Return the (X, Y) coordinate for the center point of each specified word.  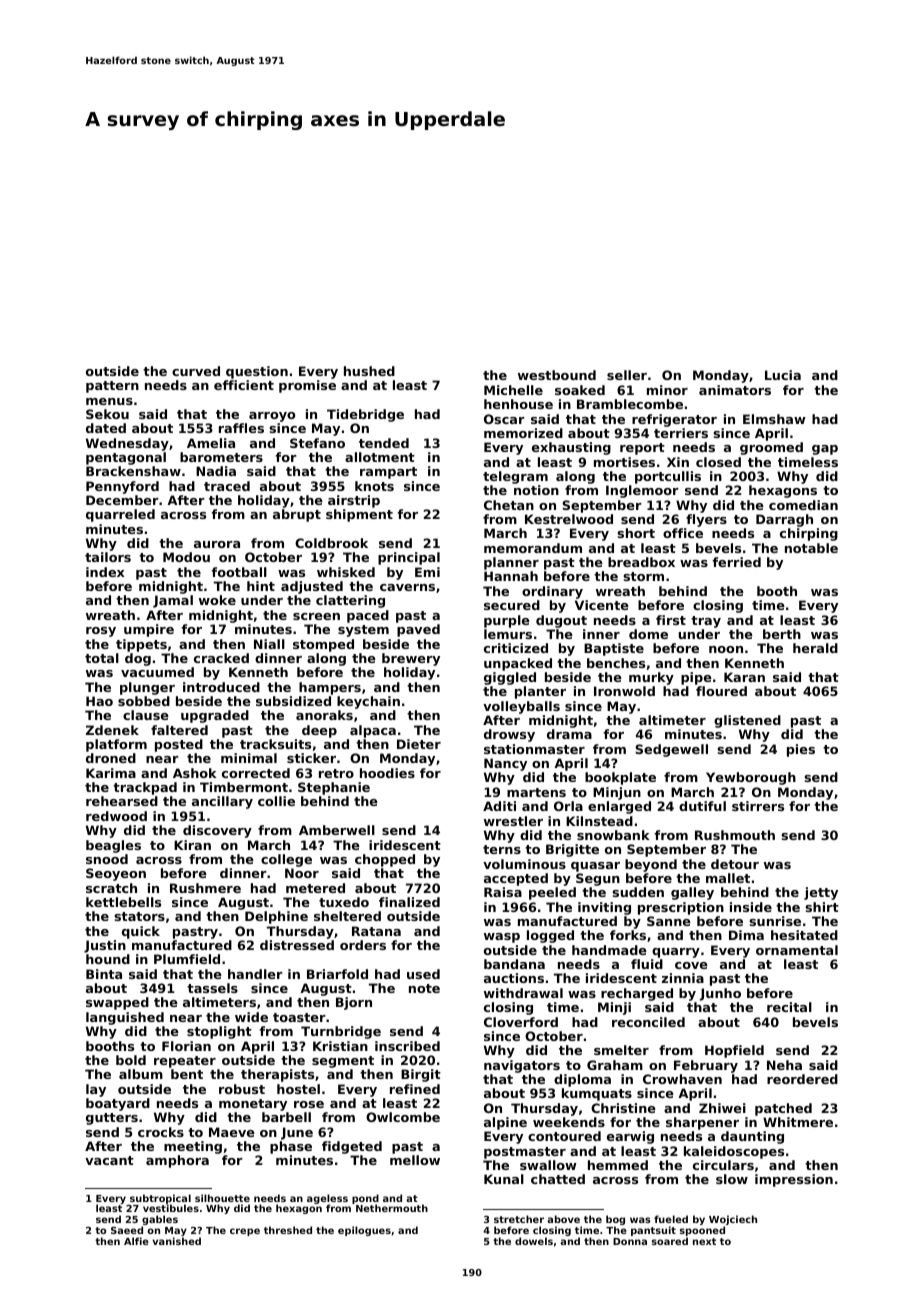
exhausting (571, 448)
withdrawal (523, 993)
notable (811, 548)
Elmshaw (774, 419)
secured (512, 605)
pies (801, 750)
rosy (101, 632)
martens (536, 792)
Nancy (505, 764)
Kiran (192, 845)
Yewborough (751, 778)
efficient (244, 385)
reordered (802, 1079)
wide (251, 1017)
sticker (311, 758)
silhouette (222, 1198)
